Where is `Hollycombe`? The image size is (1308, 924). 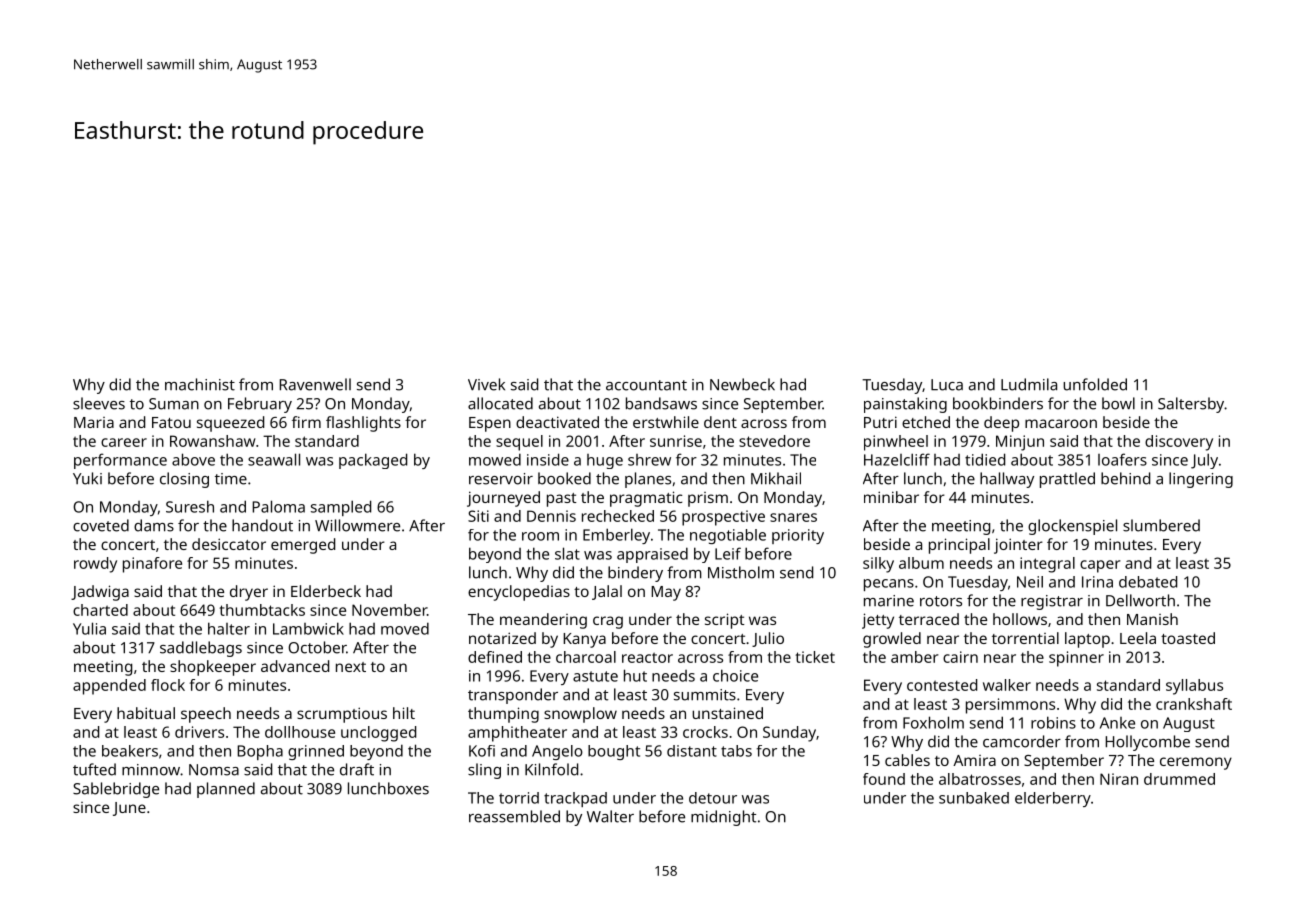
Hollycombe is located at coordinates (1147, 743).
